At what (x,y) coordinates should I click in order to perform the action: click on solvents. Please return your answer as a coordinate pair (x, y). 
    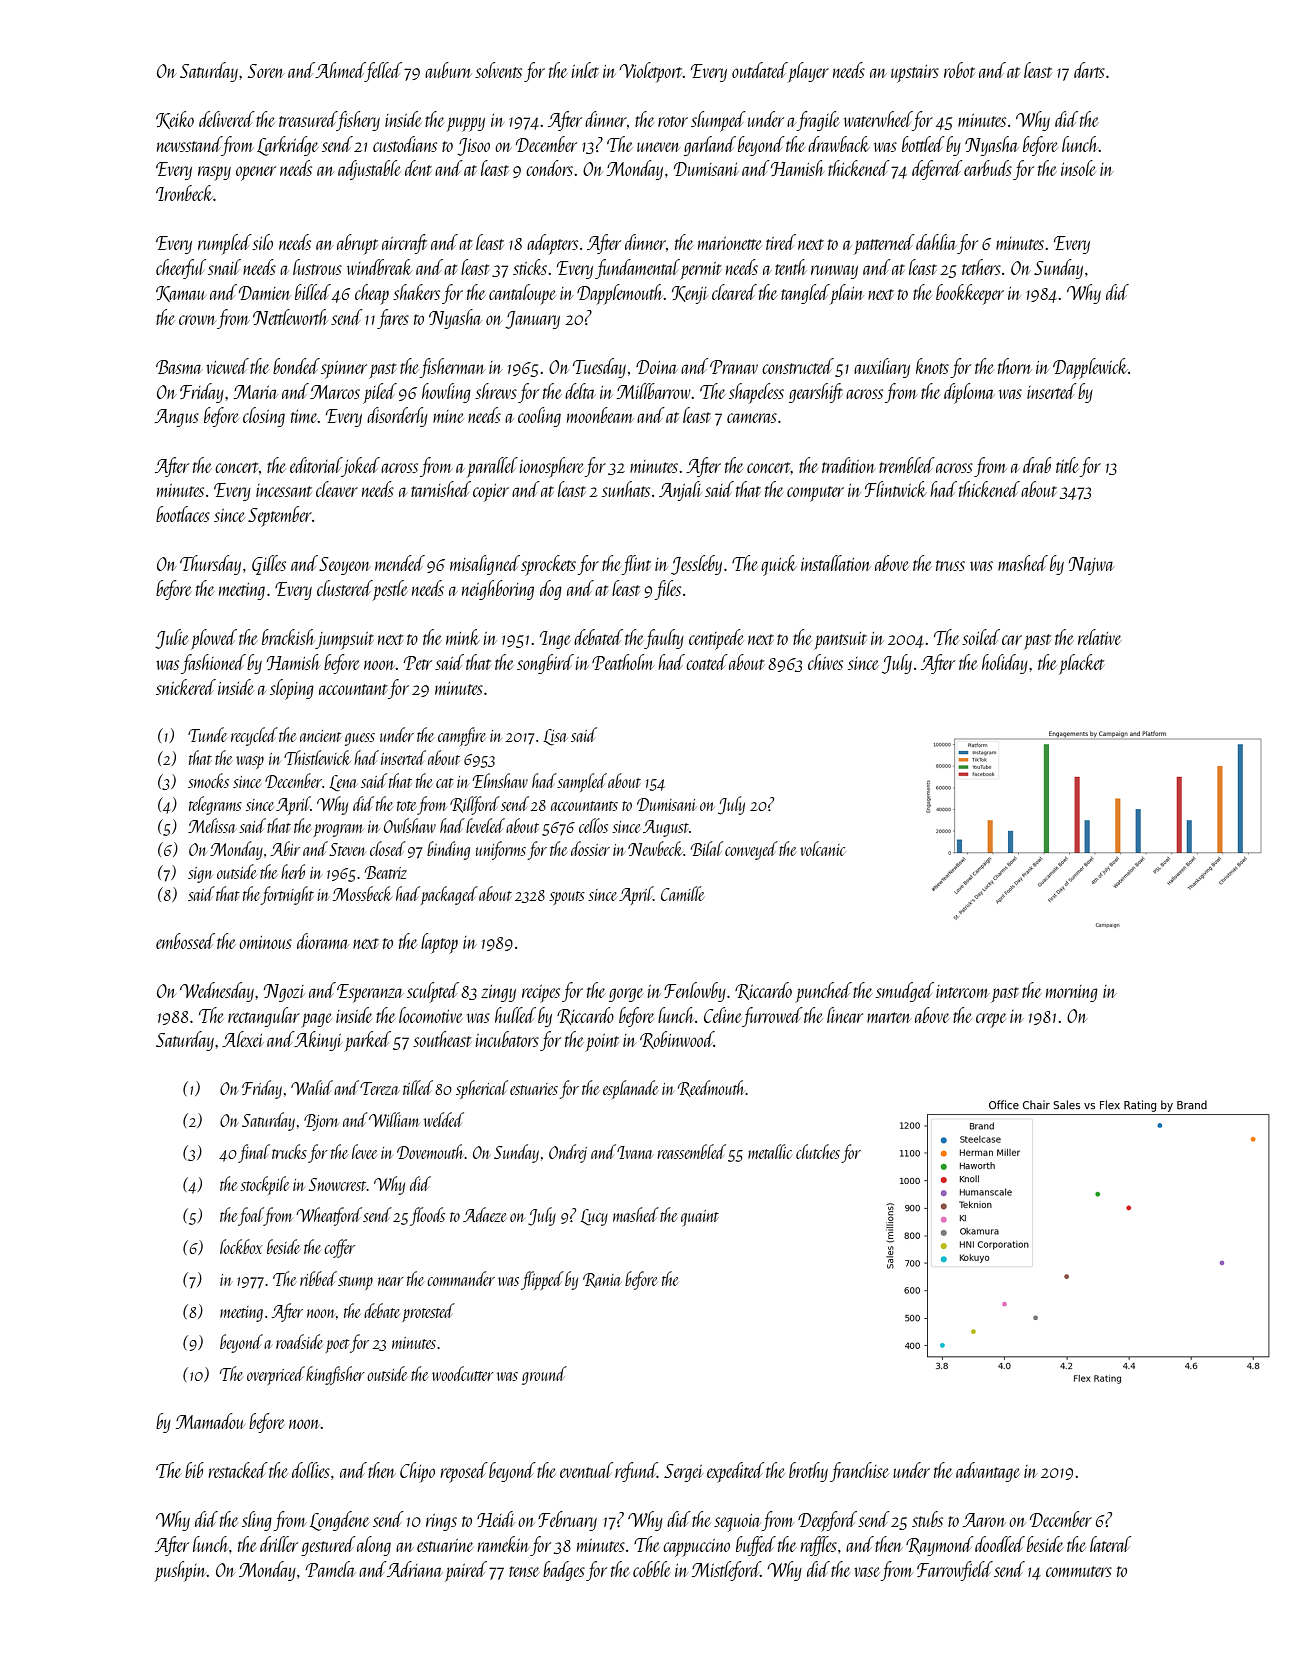
    Looking at the image, I should click on (498, 70).
